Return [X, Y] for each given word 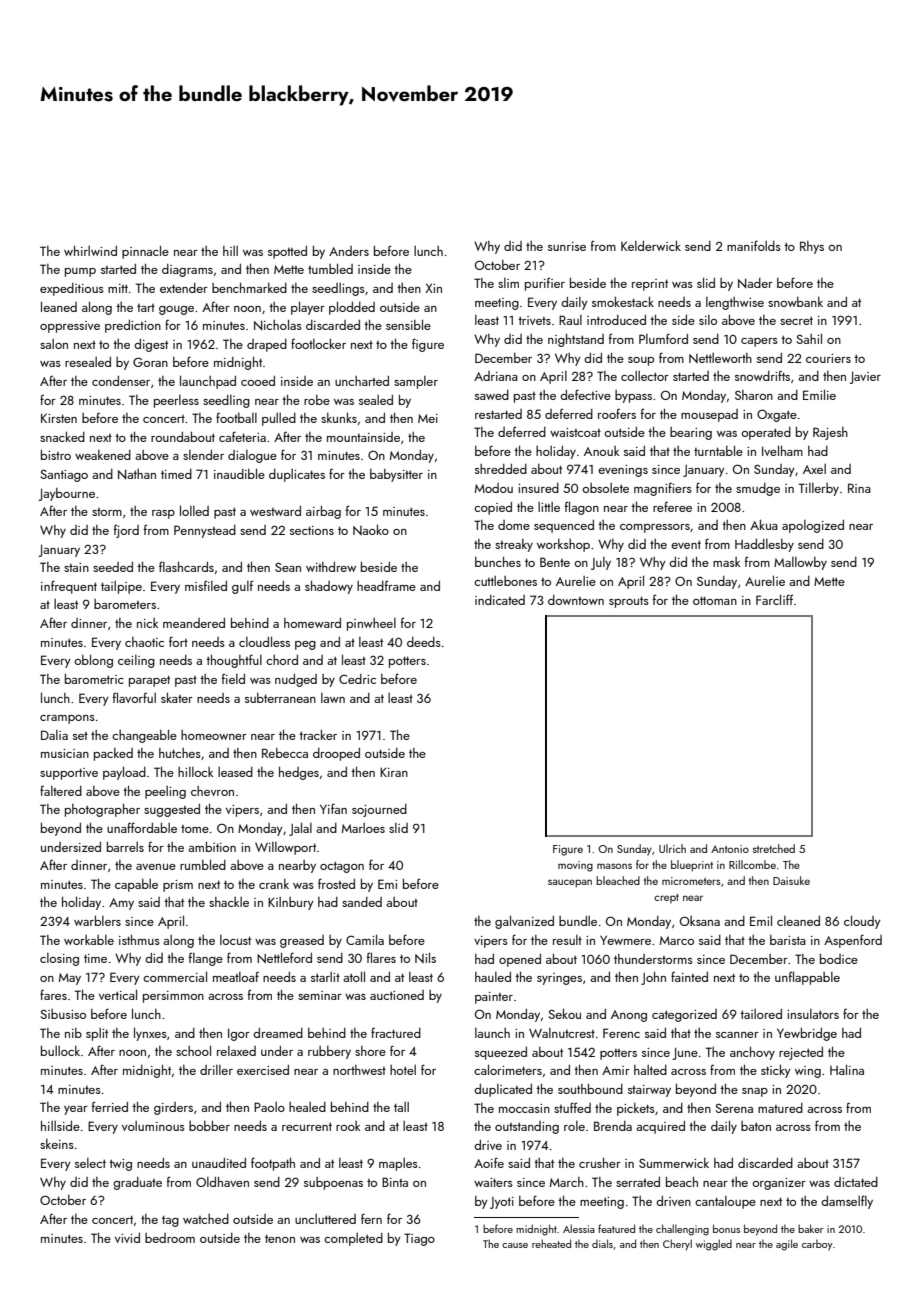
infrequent [69, 587]
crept [666, 898]
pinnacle [145, 252]
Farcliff [774, 599]
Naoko [371, 529]
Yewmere [625, 940]
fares [53, 994]
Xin [433, 288]
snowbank [795, 302]
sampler [416, 382]
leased [235, 772]
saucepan [570, 883]
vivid [127, 1238]
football [236, 417]
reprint [650, 285]
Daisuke [791, 880]
